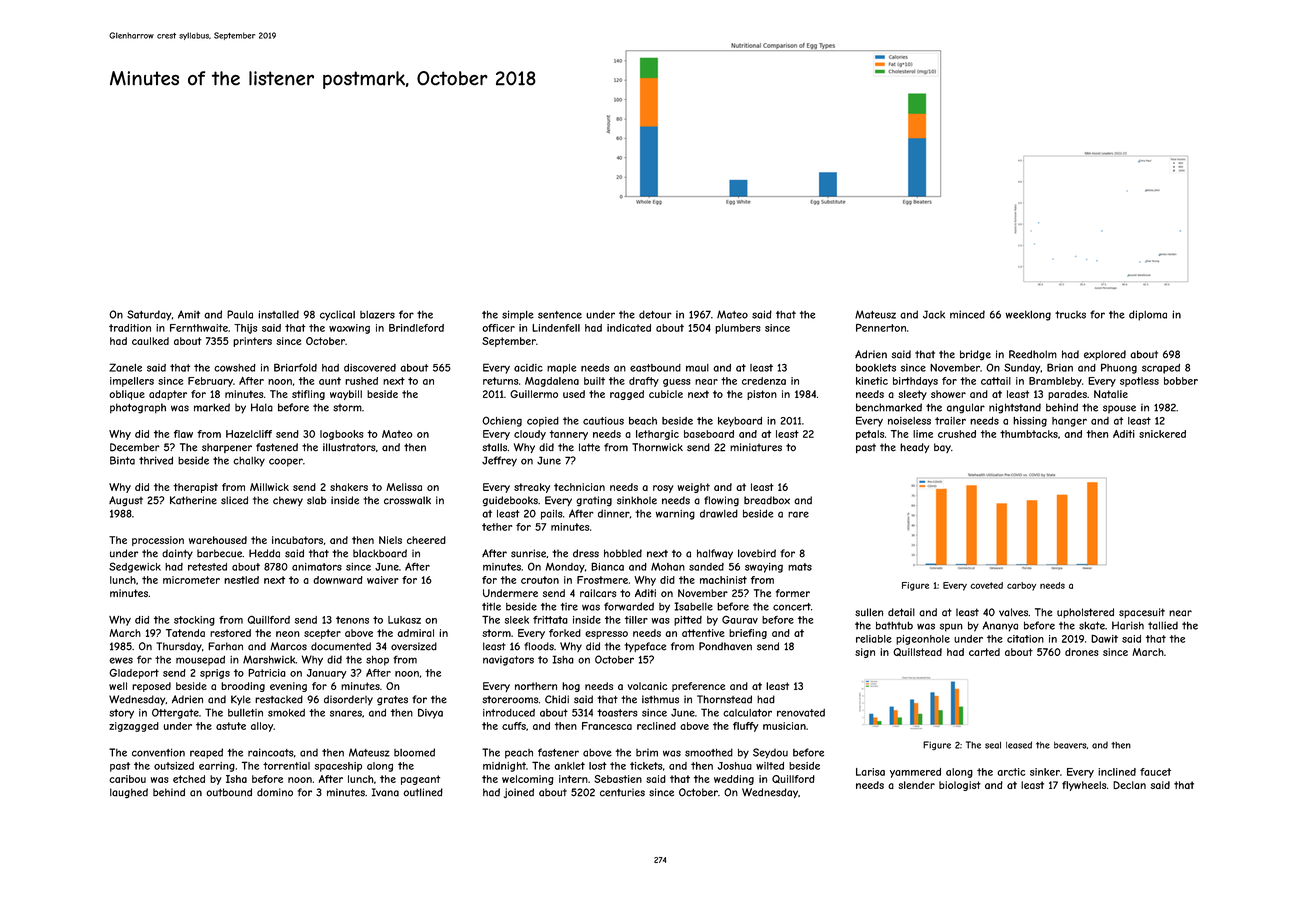 This screenshot has height=924, width=1308. Describe the element at coordinates (349, 487) in the screenshot. I see `shakers` at that location.
